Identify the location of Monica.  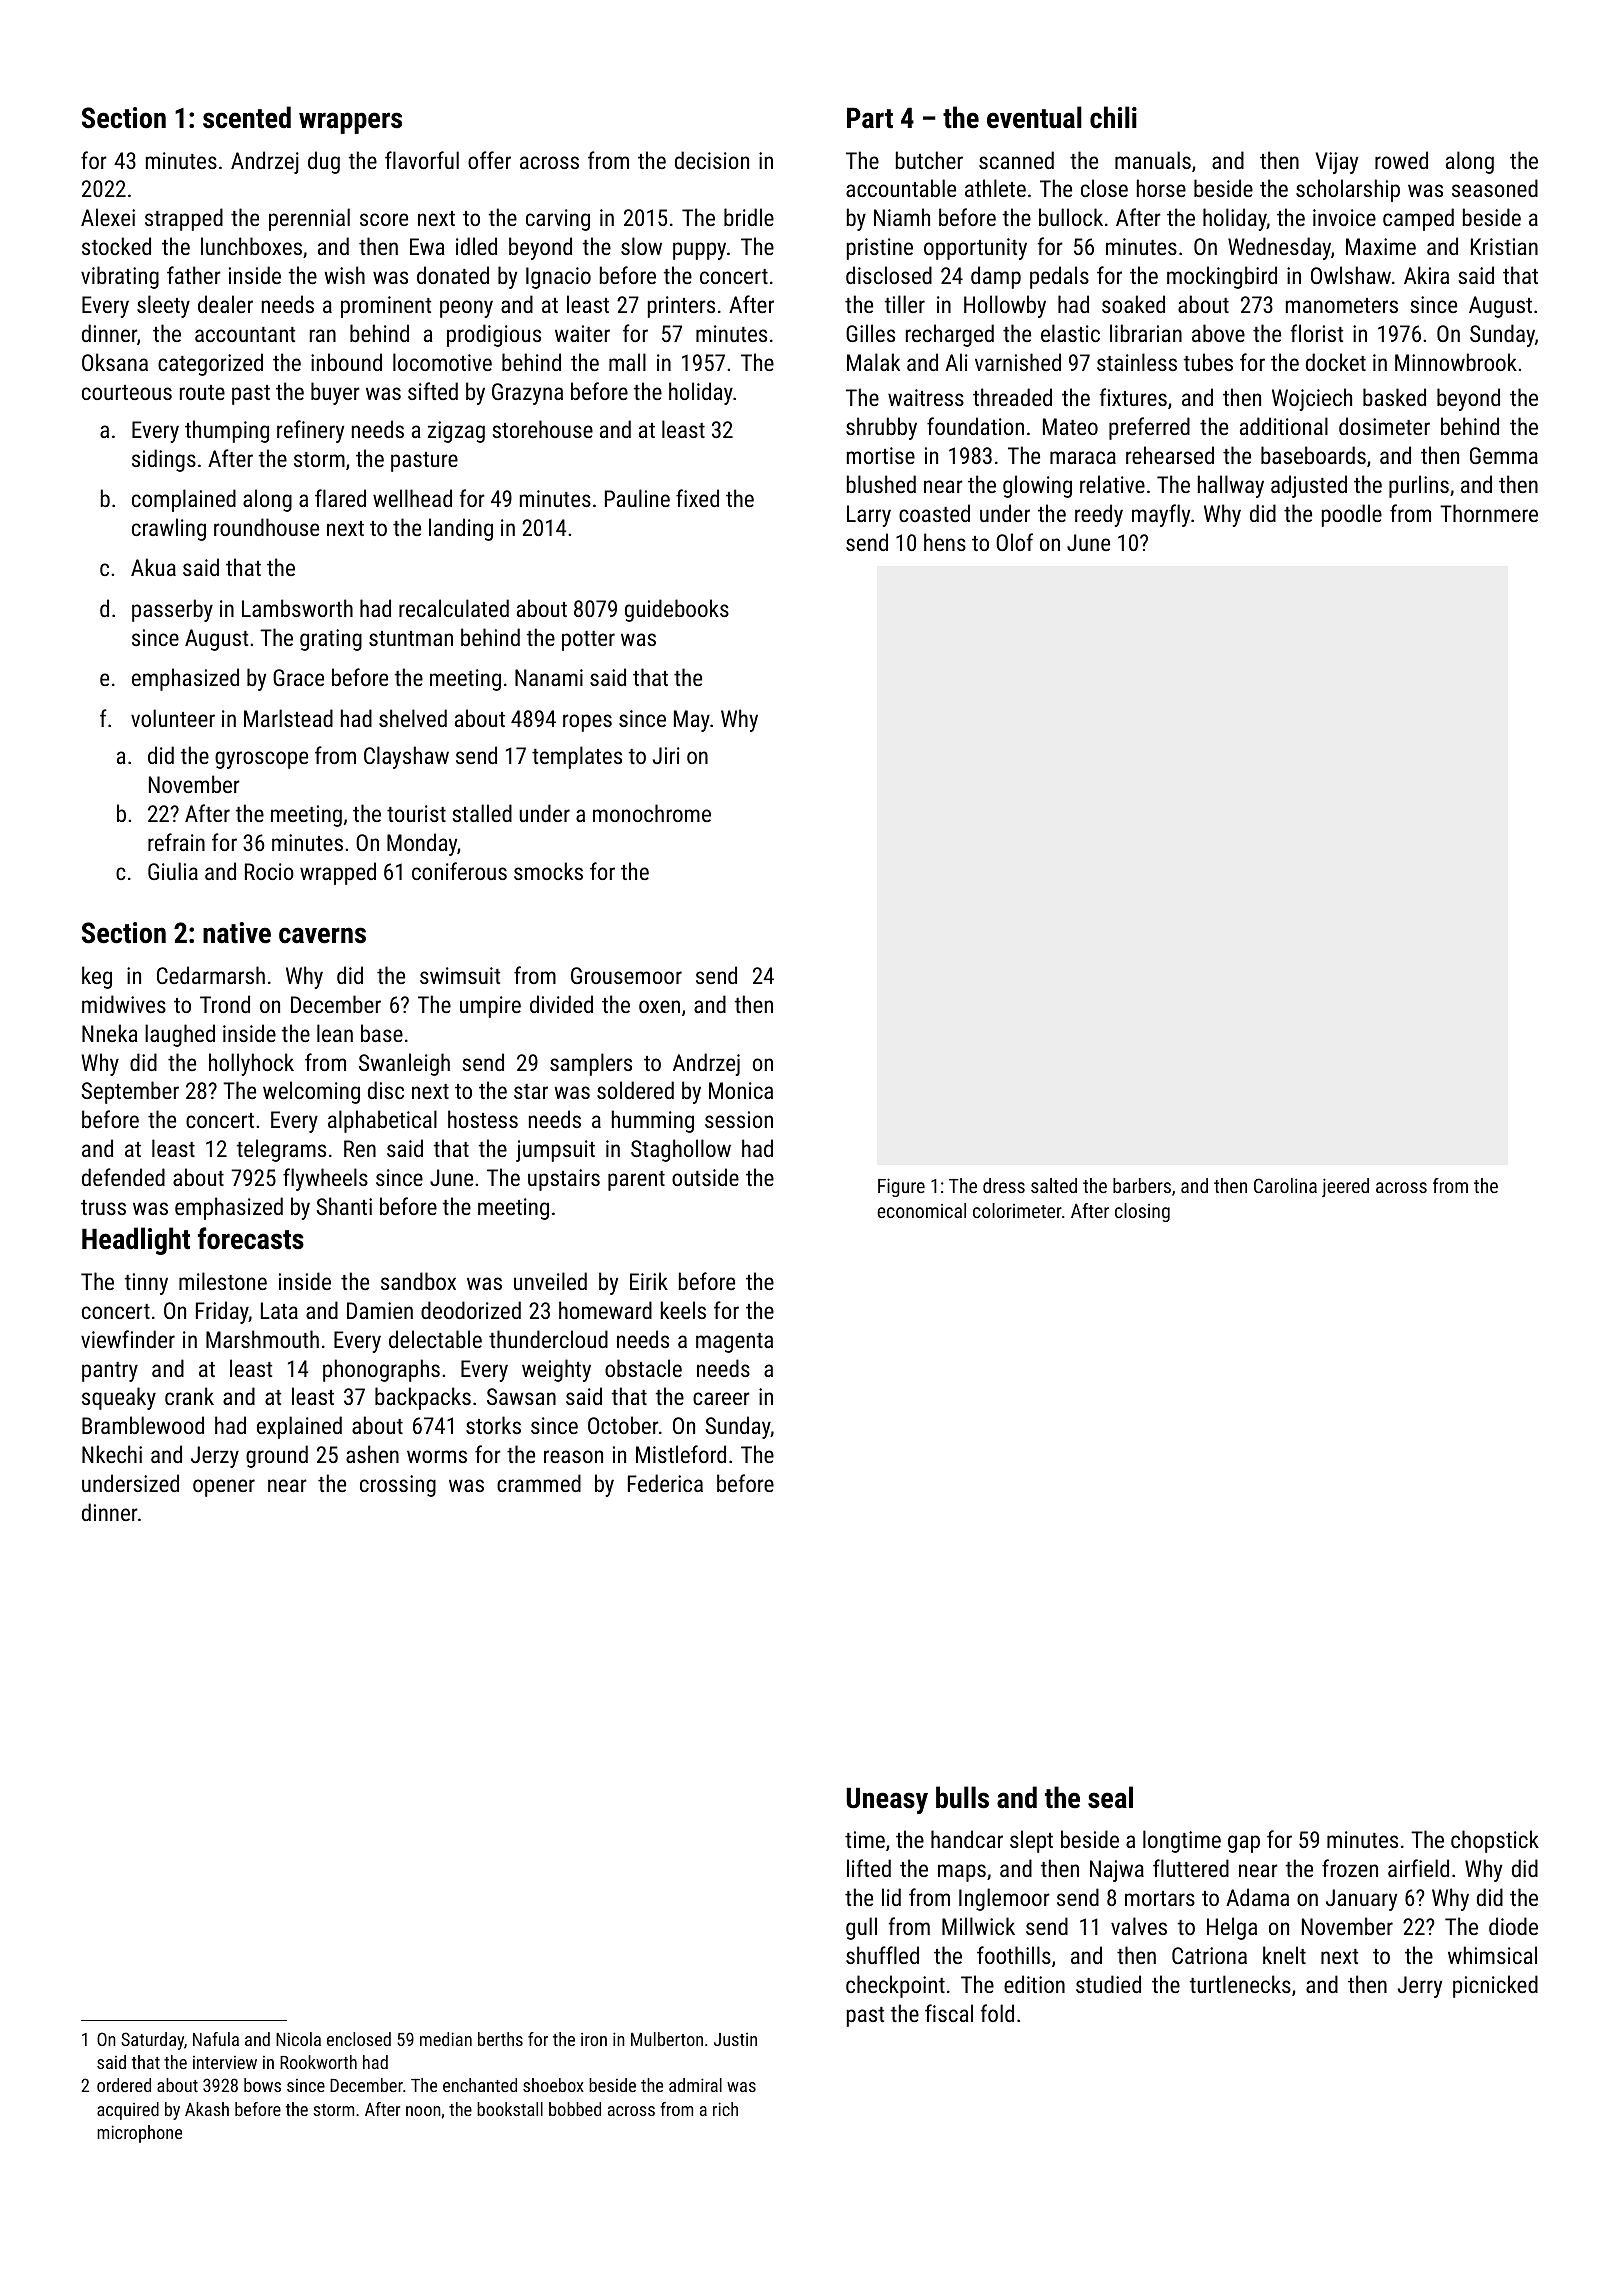
(741, 1090).
